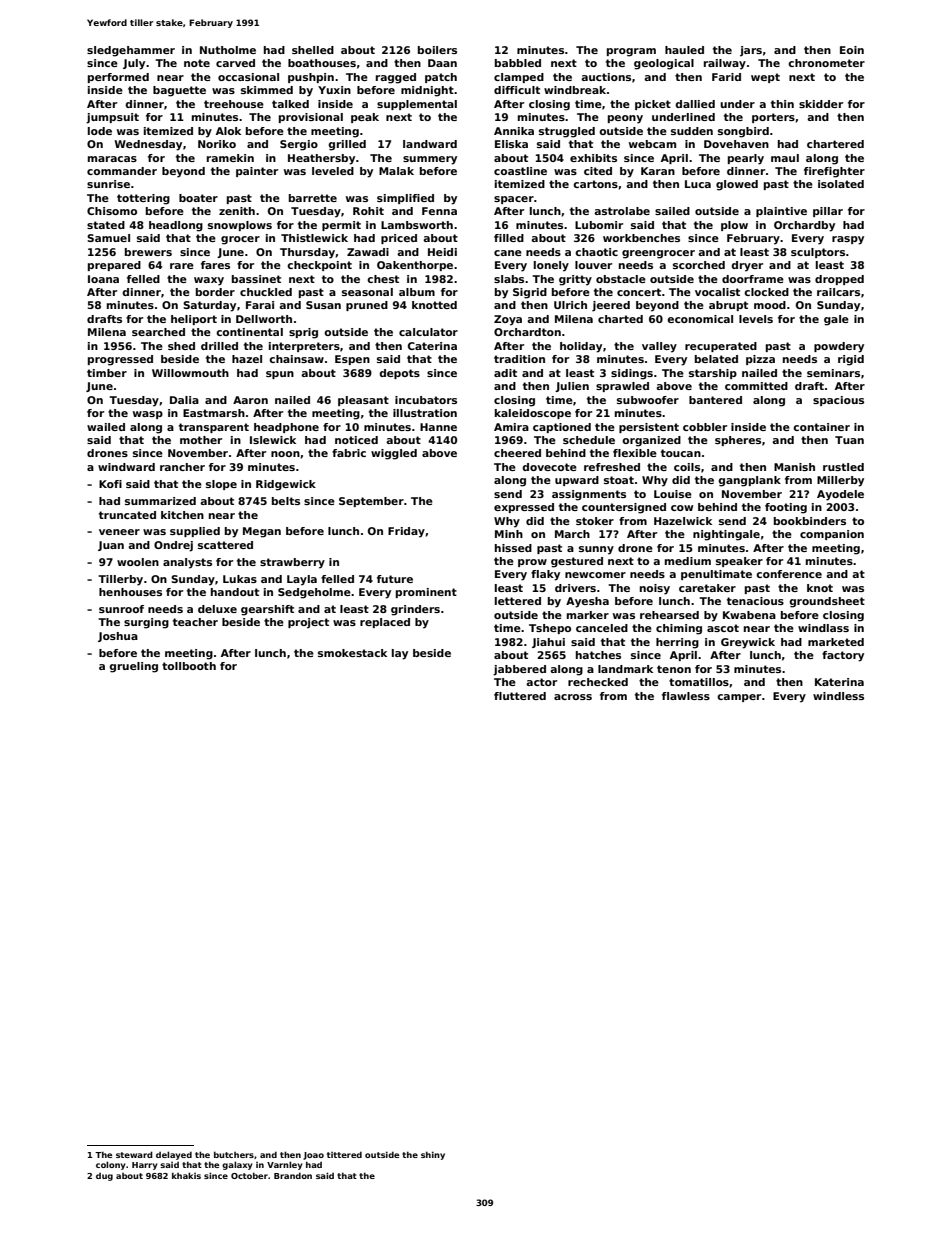 This screenshot has height=1233, width=952. Describe the element at coordinates (313, 50) in the screenshot. I see `shelled` at that location.
